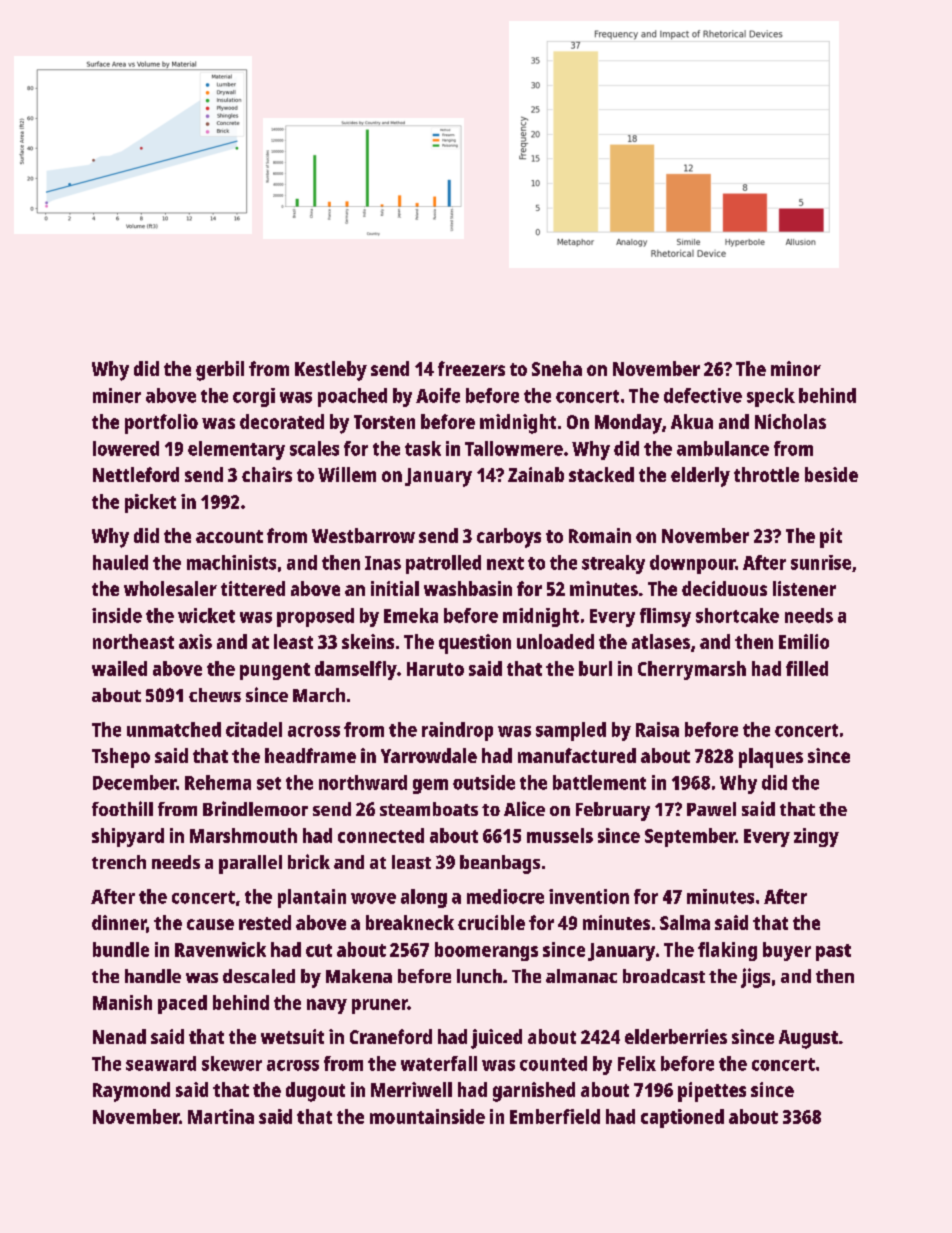  I want to click on pit, so click(831, 538).
